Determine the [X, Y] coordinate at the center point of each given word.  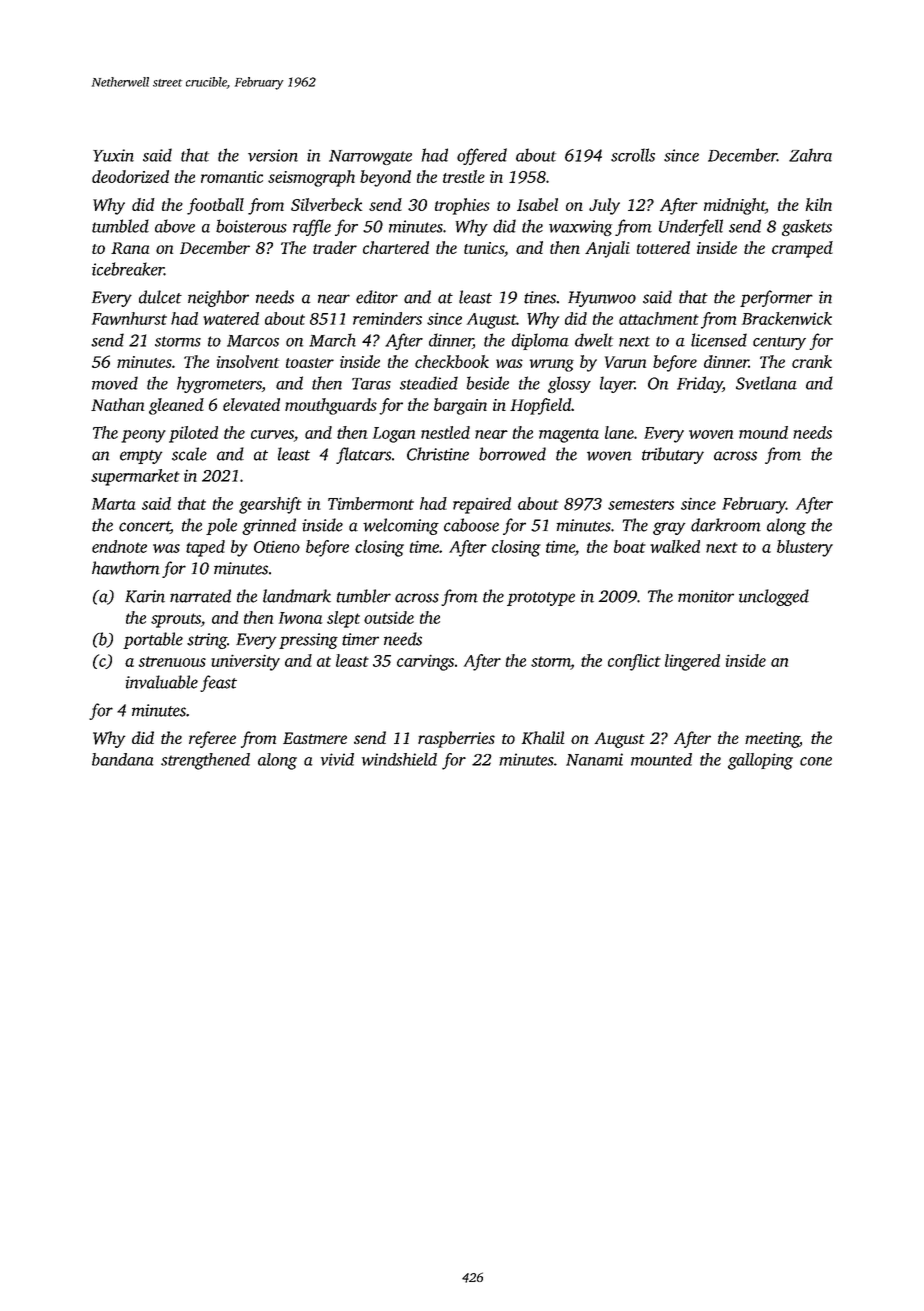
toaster [310, 363]
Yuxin [113, 155]
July [604, 206]
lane [619, 432]
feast [218, 683]
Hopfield [540, 406]
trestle [464, 176]
